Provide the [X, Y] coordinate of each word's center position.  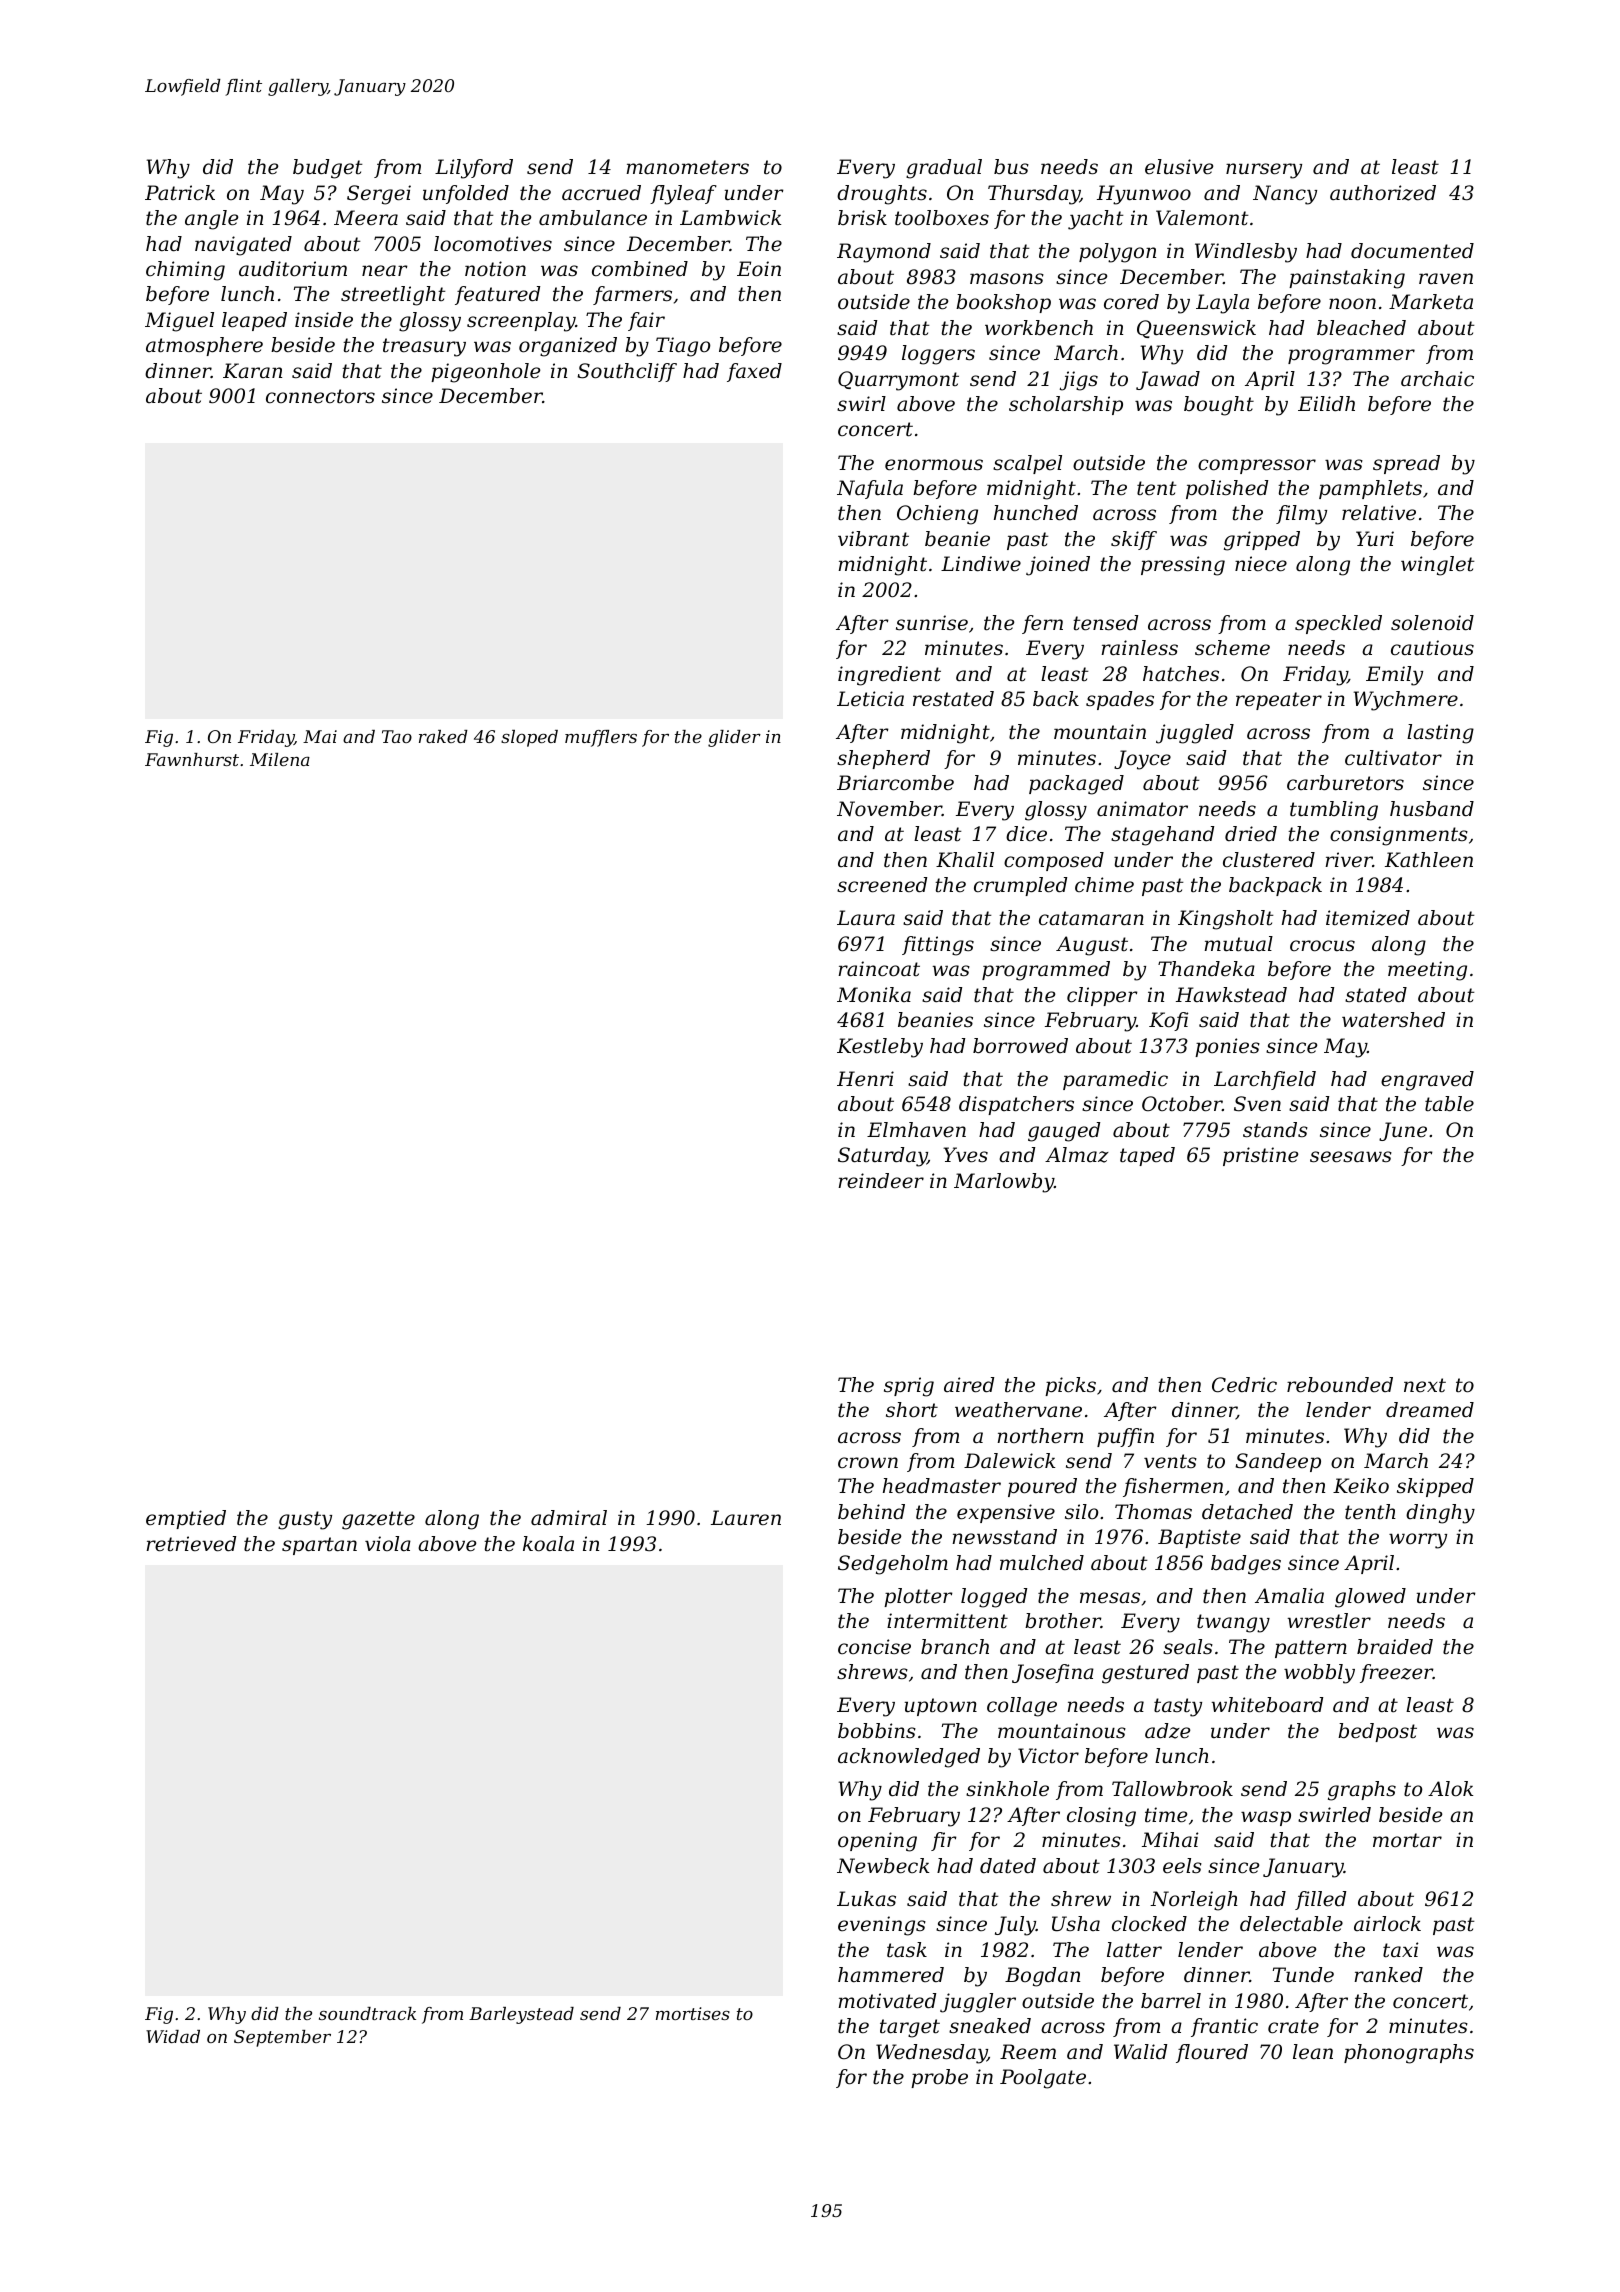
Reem [1028, 2051]
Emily [1394, 676]
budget [328, 169]
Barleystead [521, 2015]
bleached [1361, 328]
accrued [601, 193]
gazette [378, 1520]
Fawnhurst [192, 759]
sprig [909, 1387]
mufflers [601, 738]
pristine [1260, 1156]
